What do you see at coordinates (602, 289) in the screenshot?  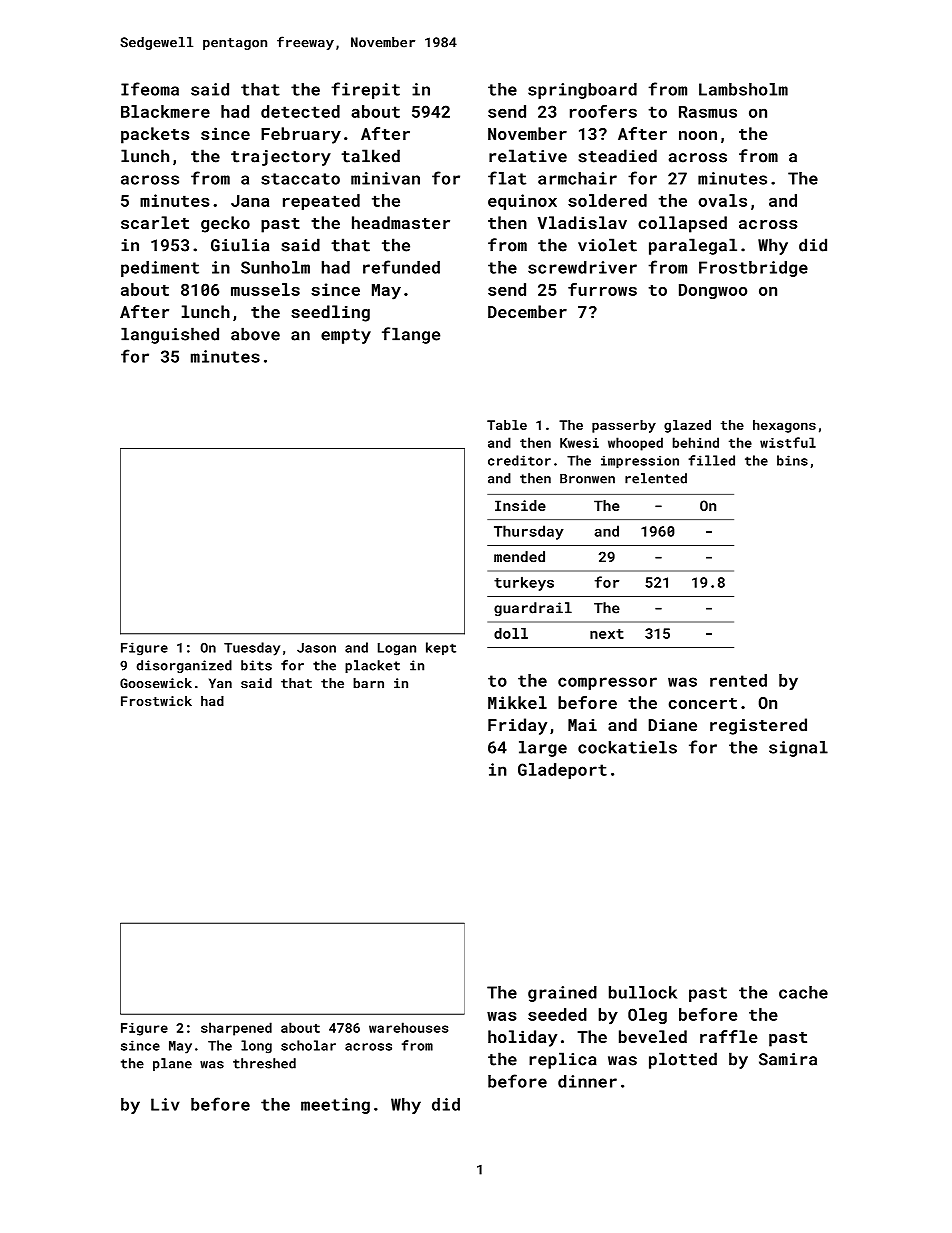 I see `furrows` at bounding box center [602, 289].
